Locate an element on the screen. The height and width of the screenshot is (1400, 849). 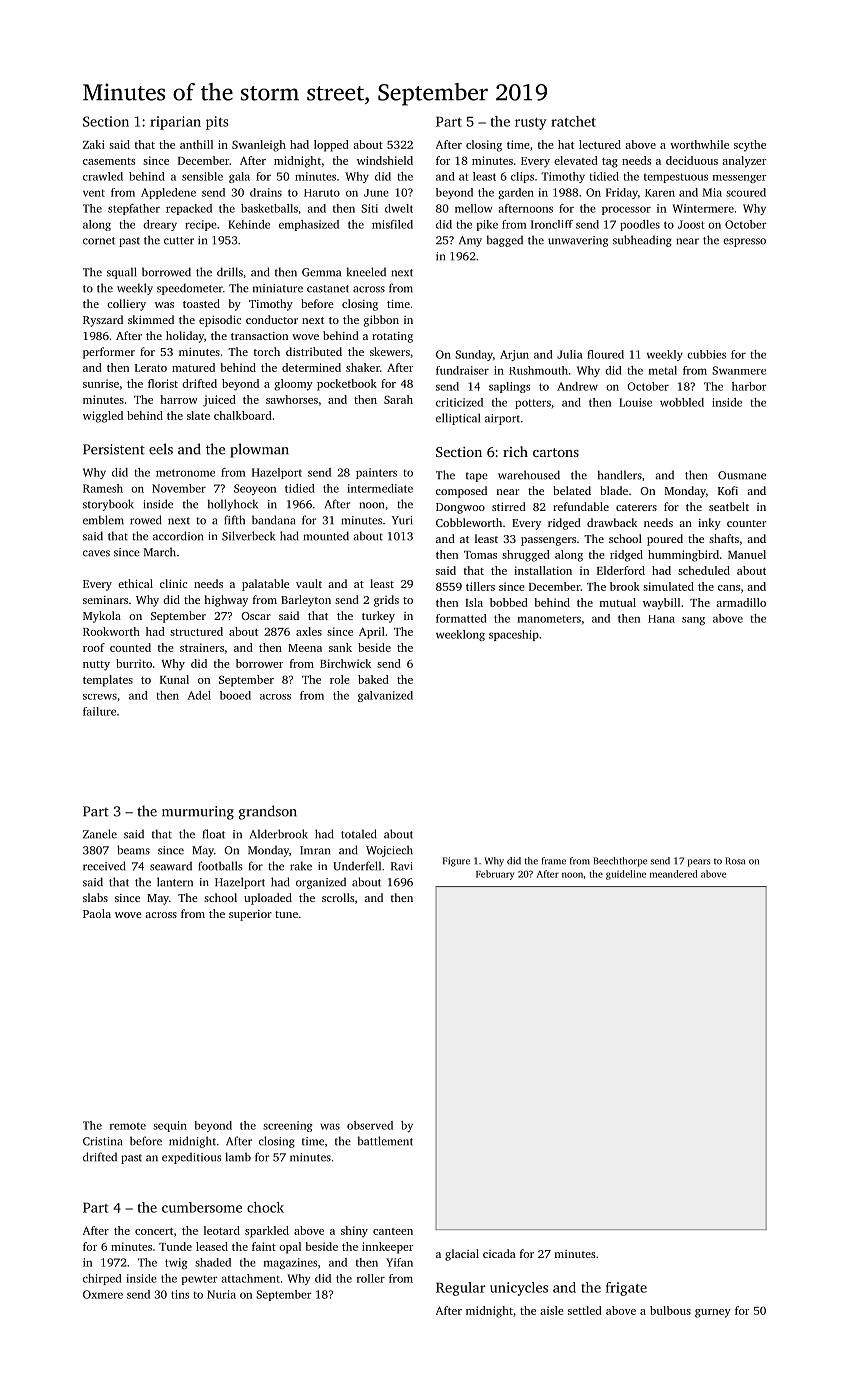
squall is located at coordinates (122, 273).
